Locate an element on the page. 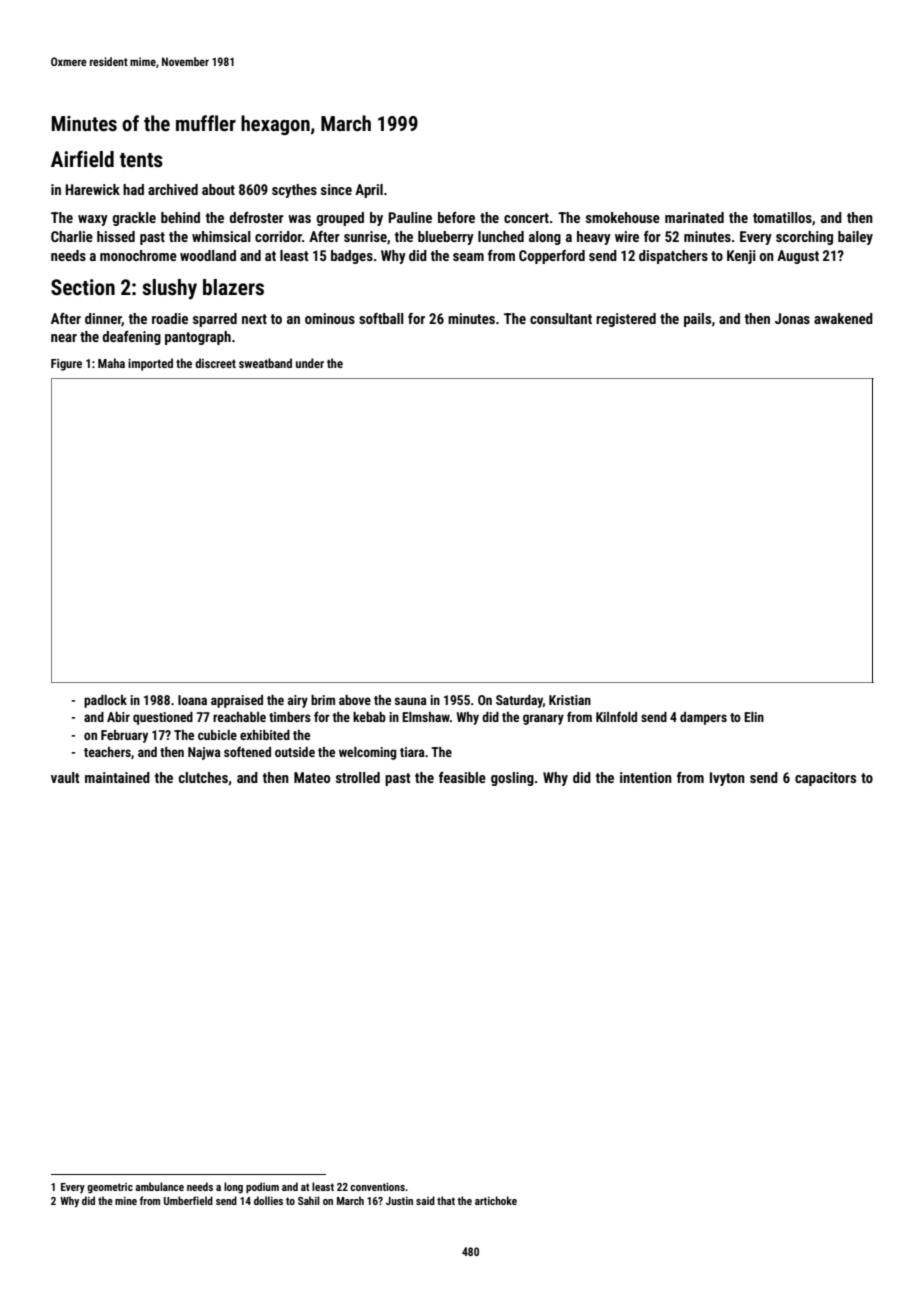  under is located at coordinates (310, 363).
